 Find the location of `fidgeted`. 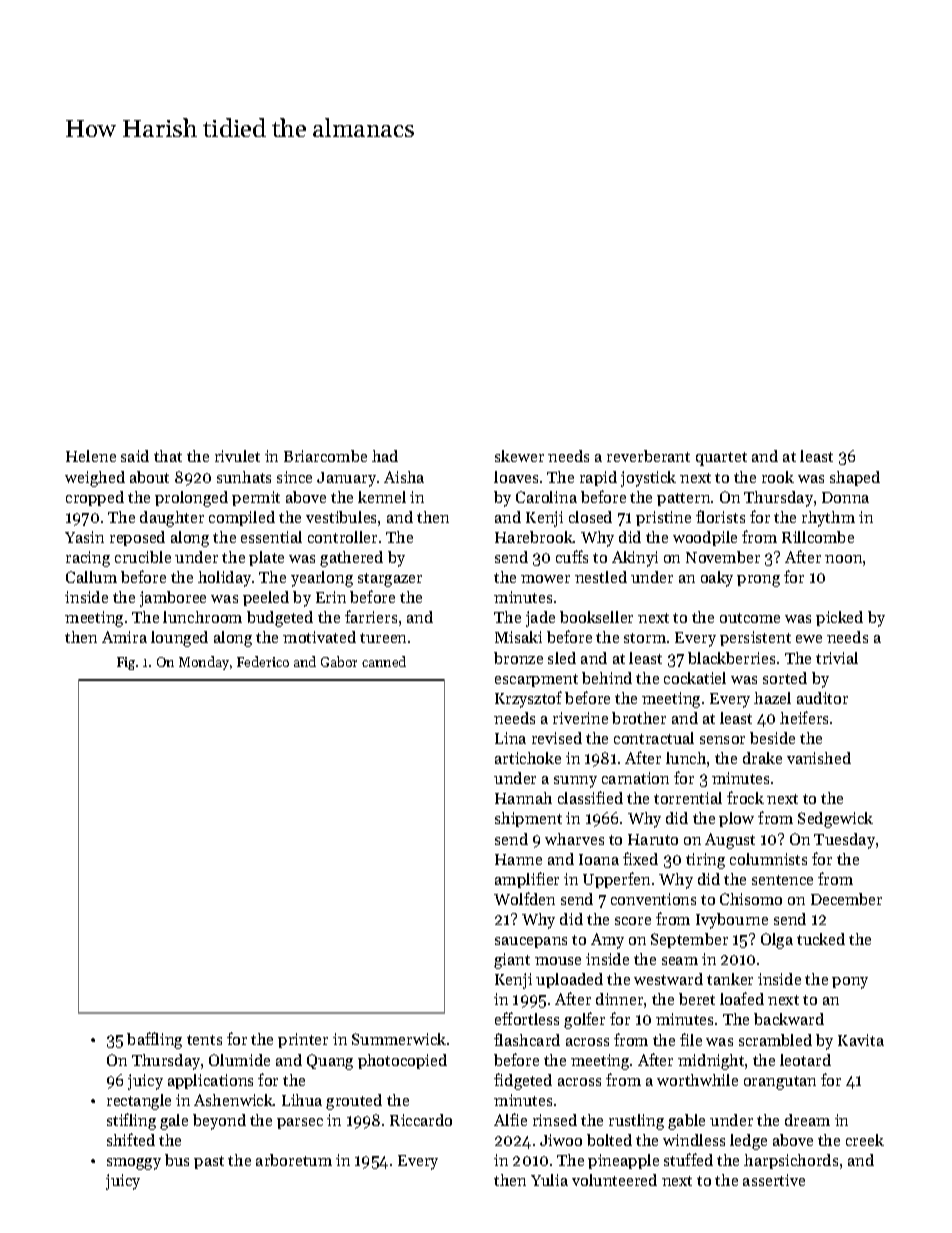

fidgeted is located at coordinates (523, 1081).
